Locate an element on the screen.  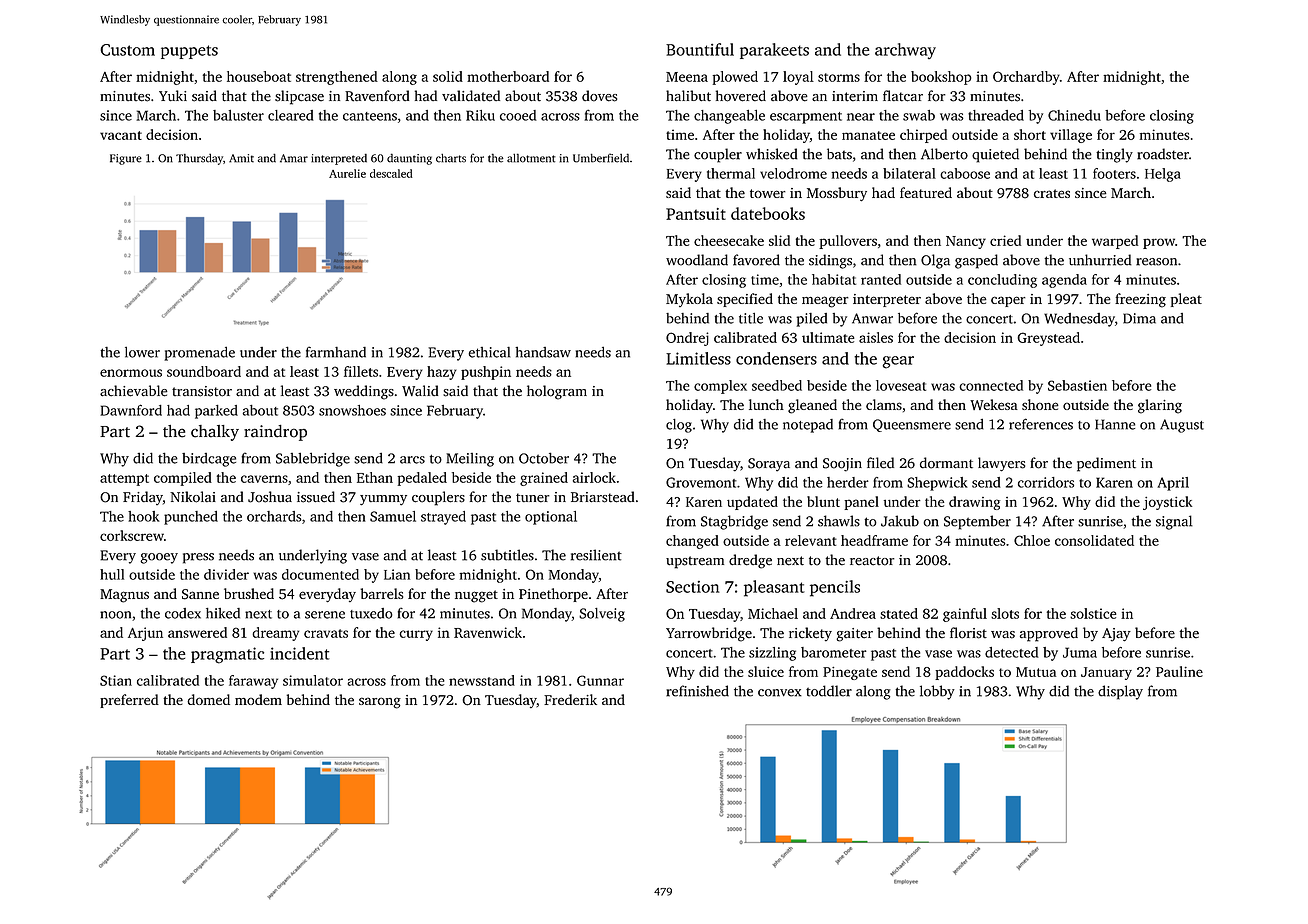
newsstand is located at coordinates (482, 680).
